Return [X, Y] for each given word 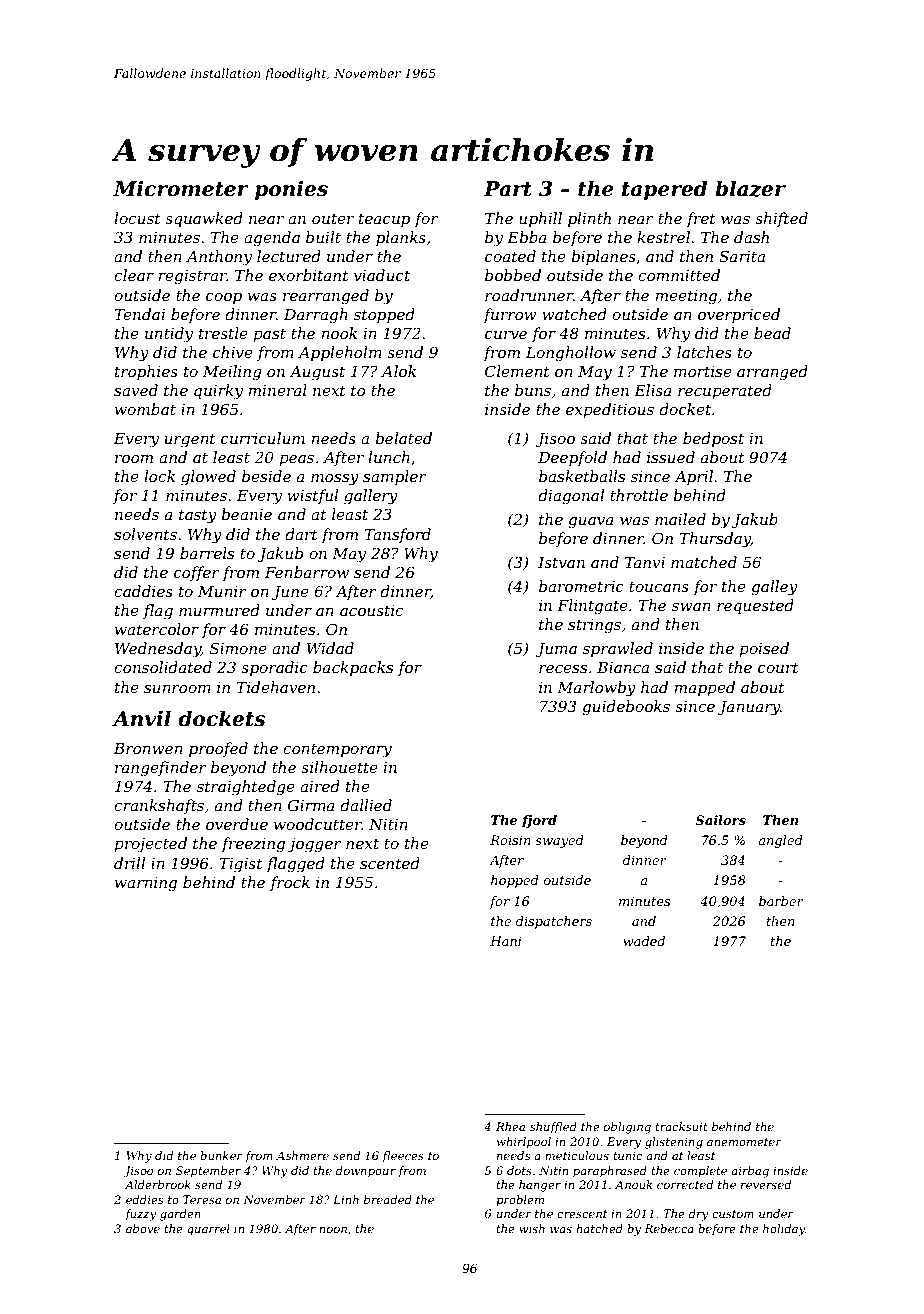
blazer [750, 188]
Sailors [720, 820]
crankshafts [159, 806]
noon [333, 1230]
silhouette [339, 767]
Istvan [561, 562]
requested [755, 606]
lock [159, 476]
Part [508, 189]
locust [137, 218]
